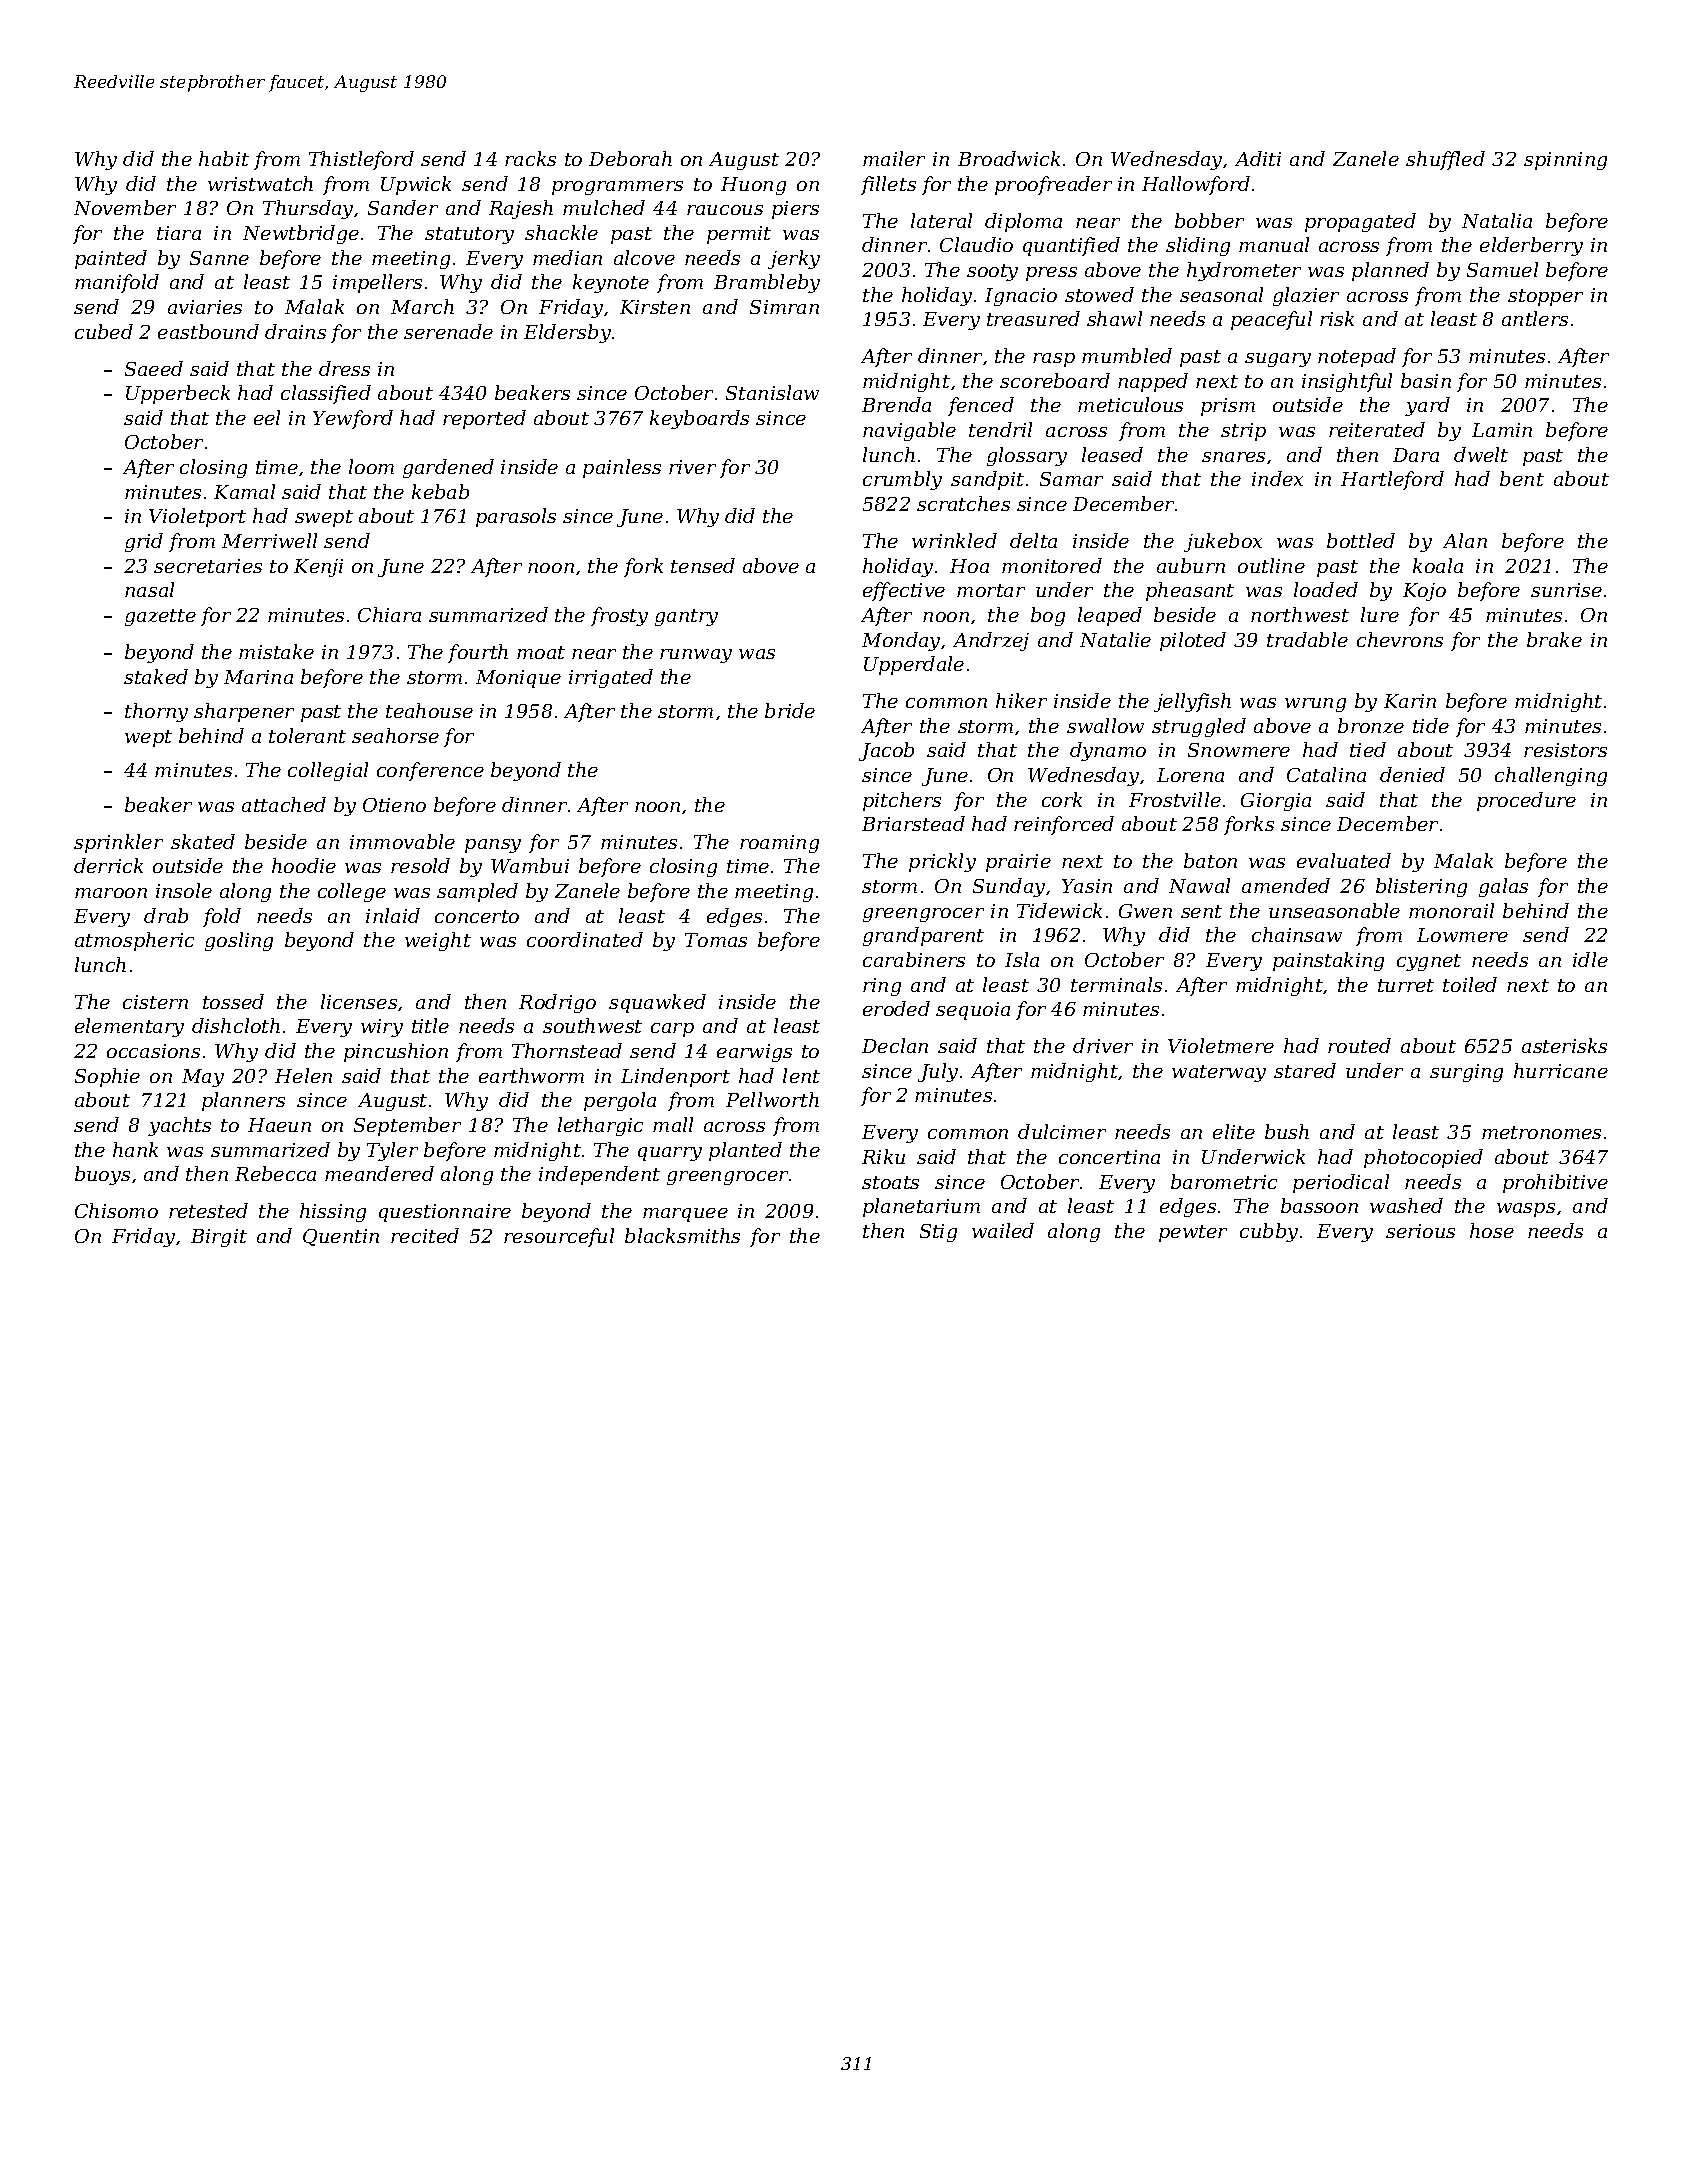 Image resolution: width=1683 pixels, height=2178 pixels. What do you see at coordinates (1565, 161) in the page?
I see `spinning` at bounding box center [1565, 161].
